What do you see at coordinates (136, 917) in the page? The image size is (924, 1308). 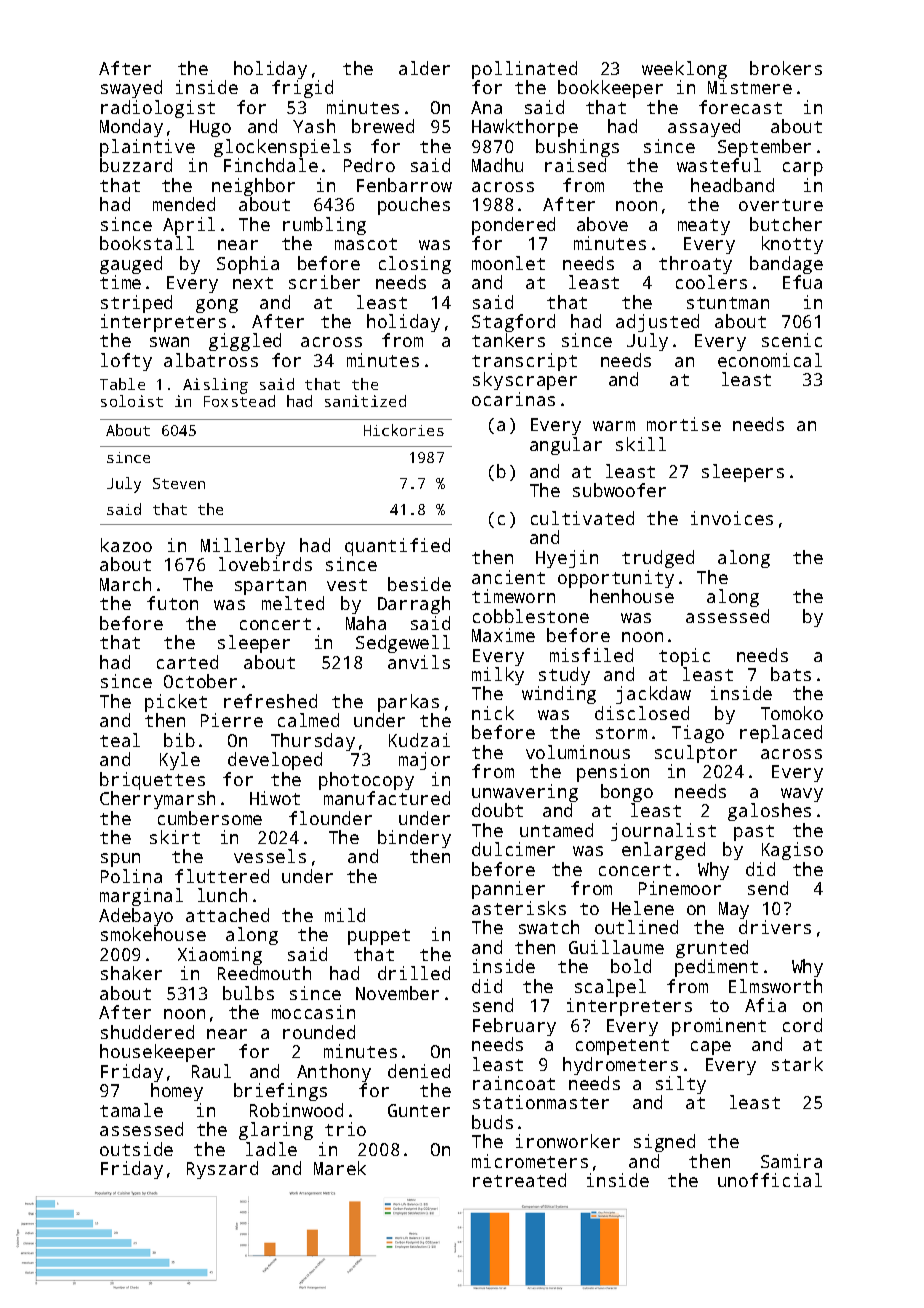 I see `Adebayo` at bounding box center [136, 917].
